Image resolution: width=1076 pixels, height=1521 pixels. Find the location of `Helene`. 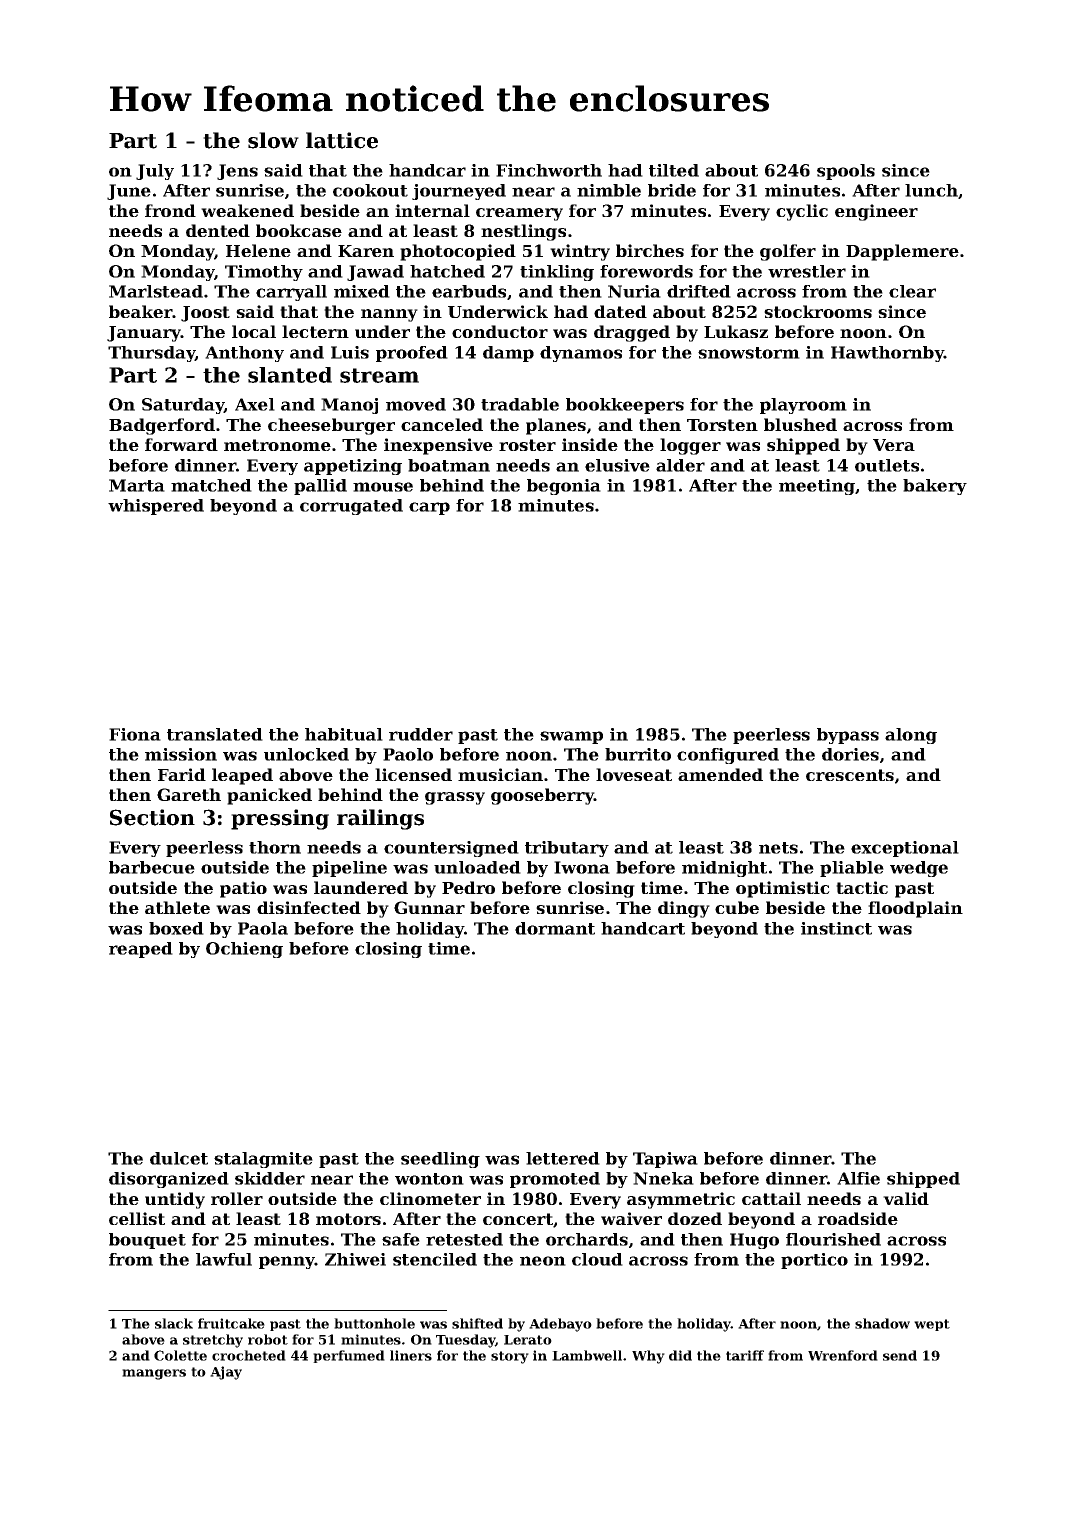

Helene is located at coordinates (258, 250).
